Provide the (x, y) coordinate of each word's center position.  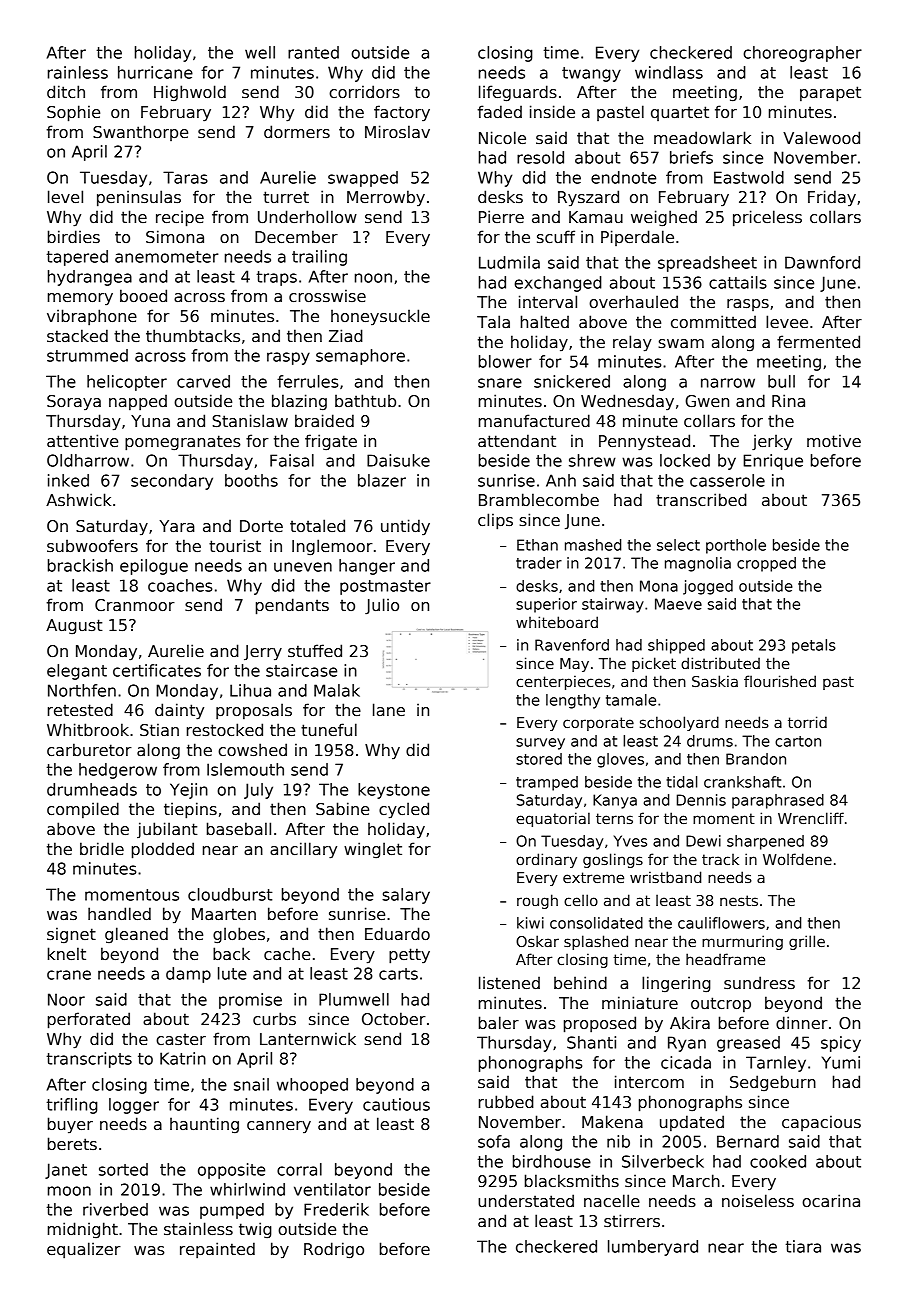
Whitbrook (88, 729)
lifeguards (518, 93)
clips (495, 521)
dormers (297, 132)
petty (409, 956)
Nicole (502, 138)
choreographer (802, 54)
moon (69, 1191)
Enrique (773, 462)
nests (739, 900)
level (65, 197)
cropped (766, 564)
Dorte (261, 526)
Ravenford (572, 645)
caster (181, 1039)
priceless (767, 218)
